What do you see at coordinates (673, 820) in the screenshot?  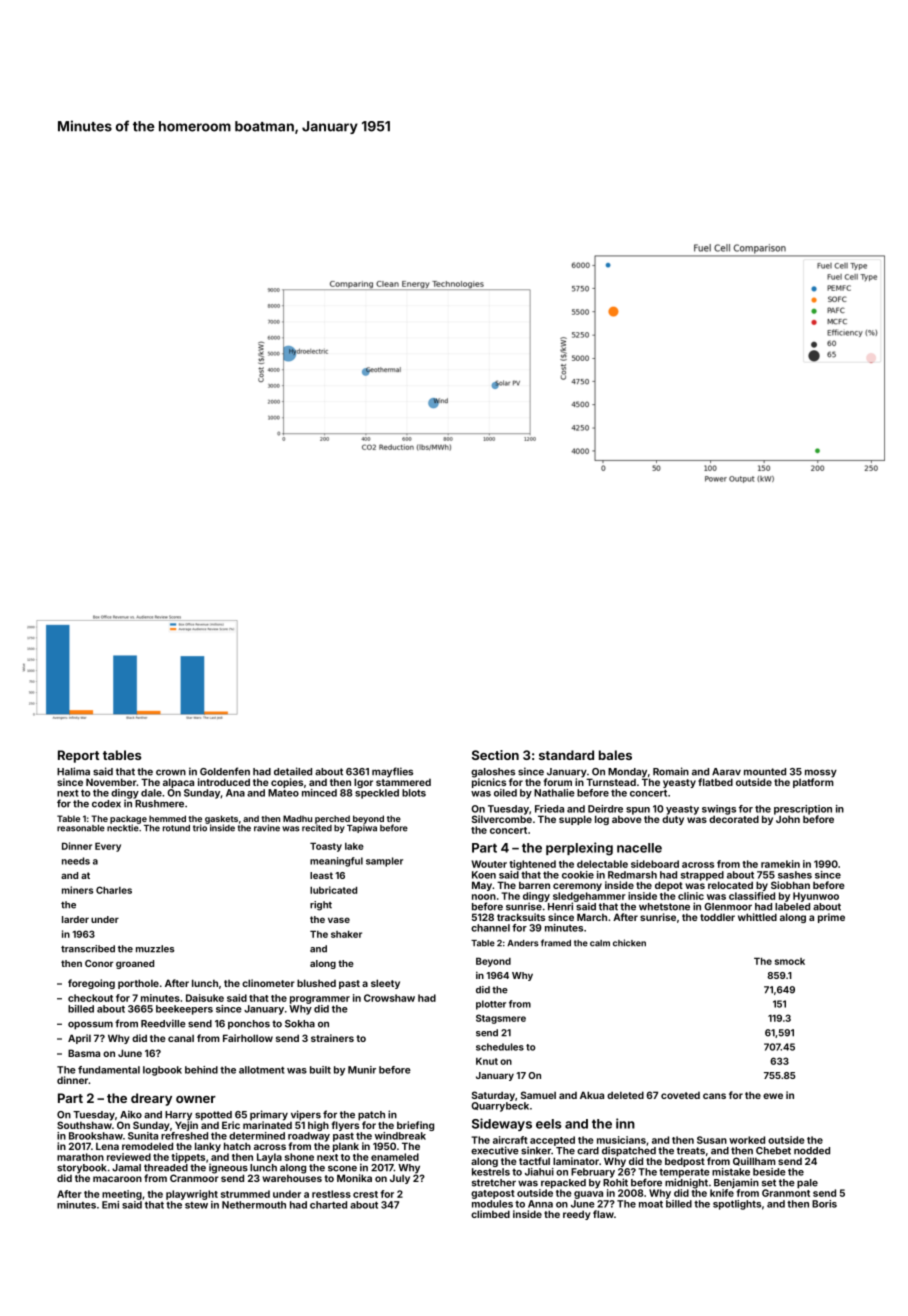 I see `duty` at bounding box center [673, 820].
